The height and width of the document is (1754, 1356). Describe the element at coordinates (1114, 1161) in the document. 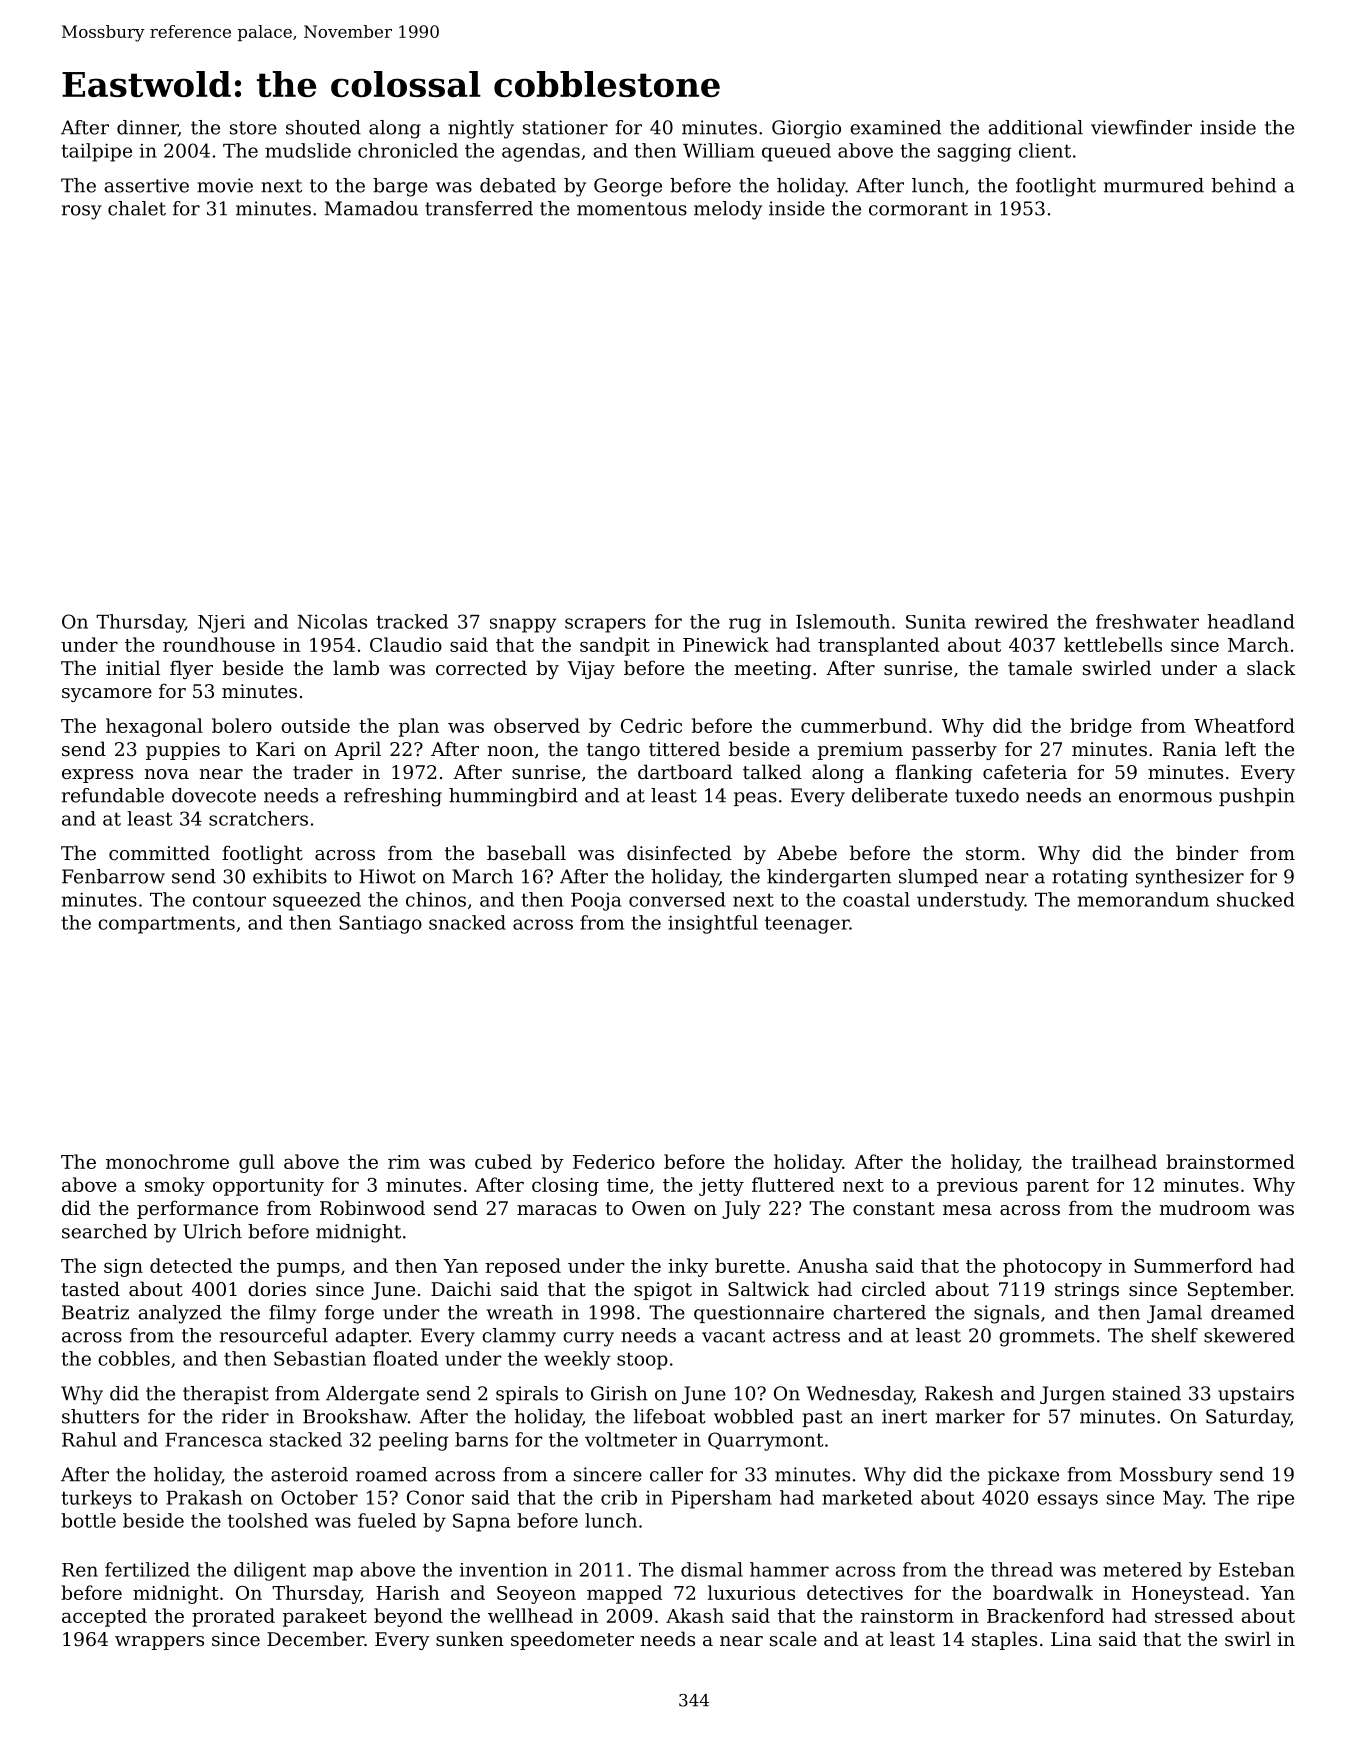

I see `trailhead` at that location.
